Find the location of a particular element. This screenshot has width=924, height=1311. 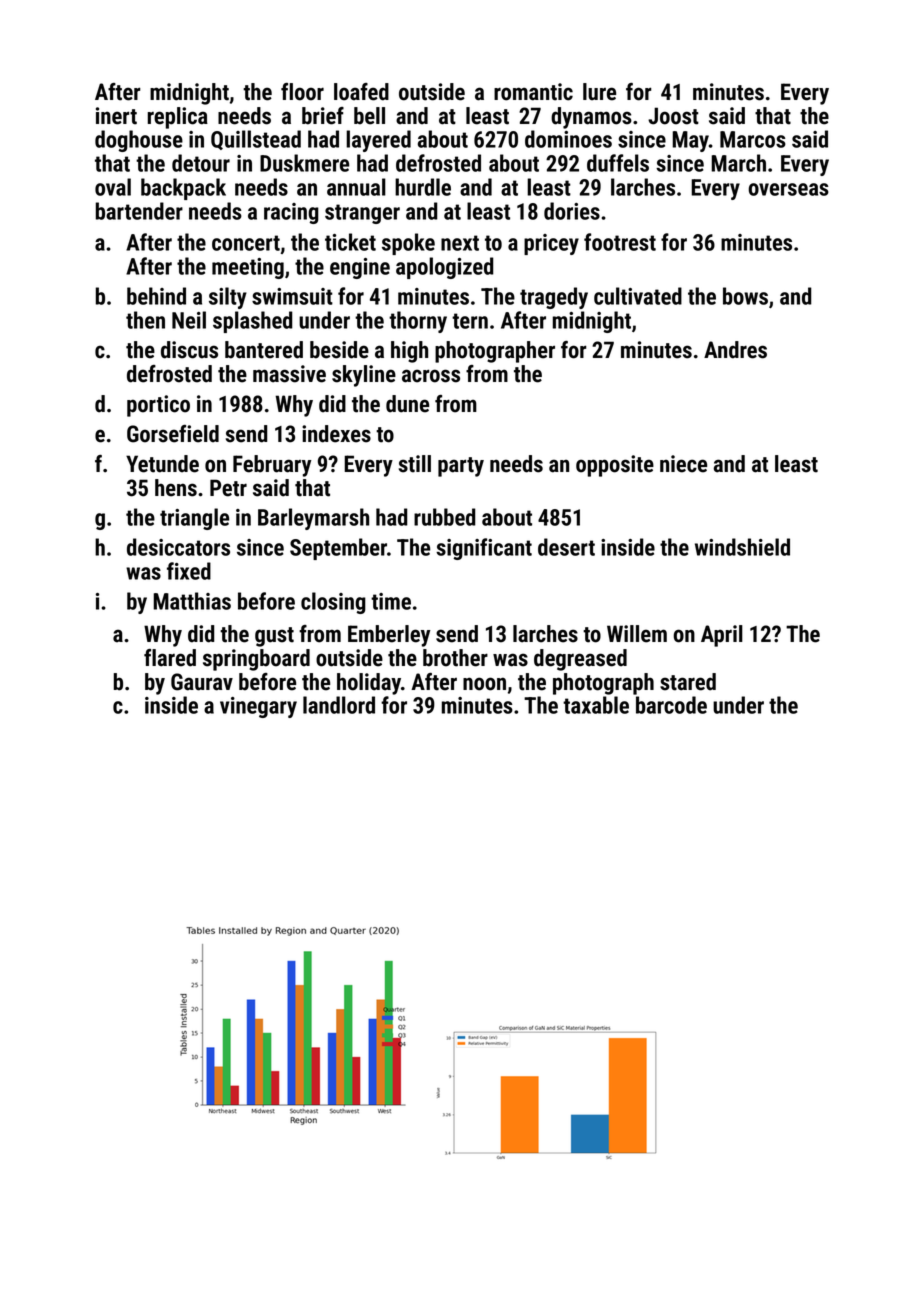

Duskmere is located at coordinates (304, 163).
